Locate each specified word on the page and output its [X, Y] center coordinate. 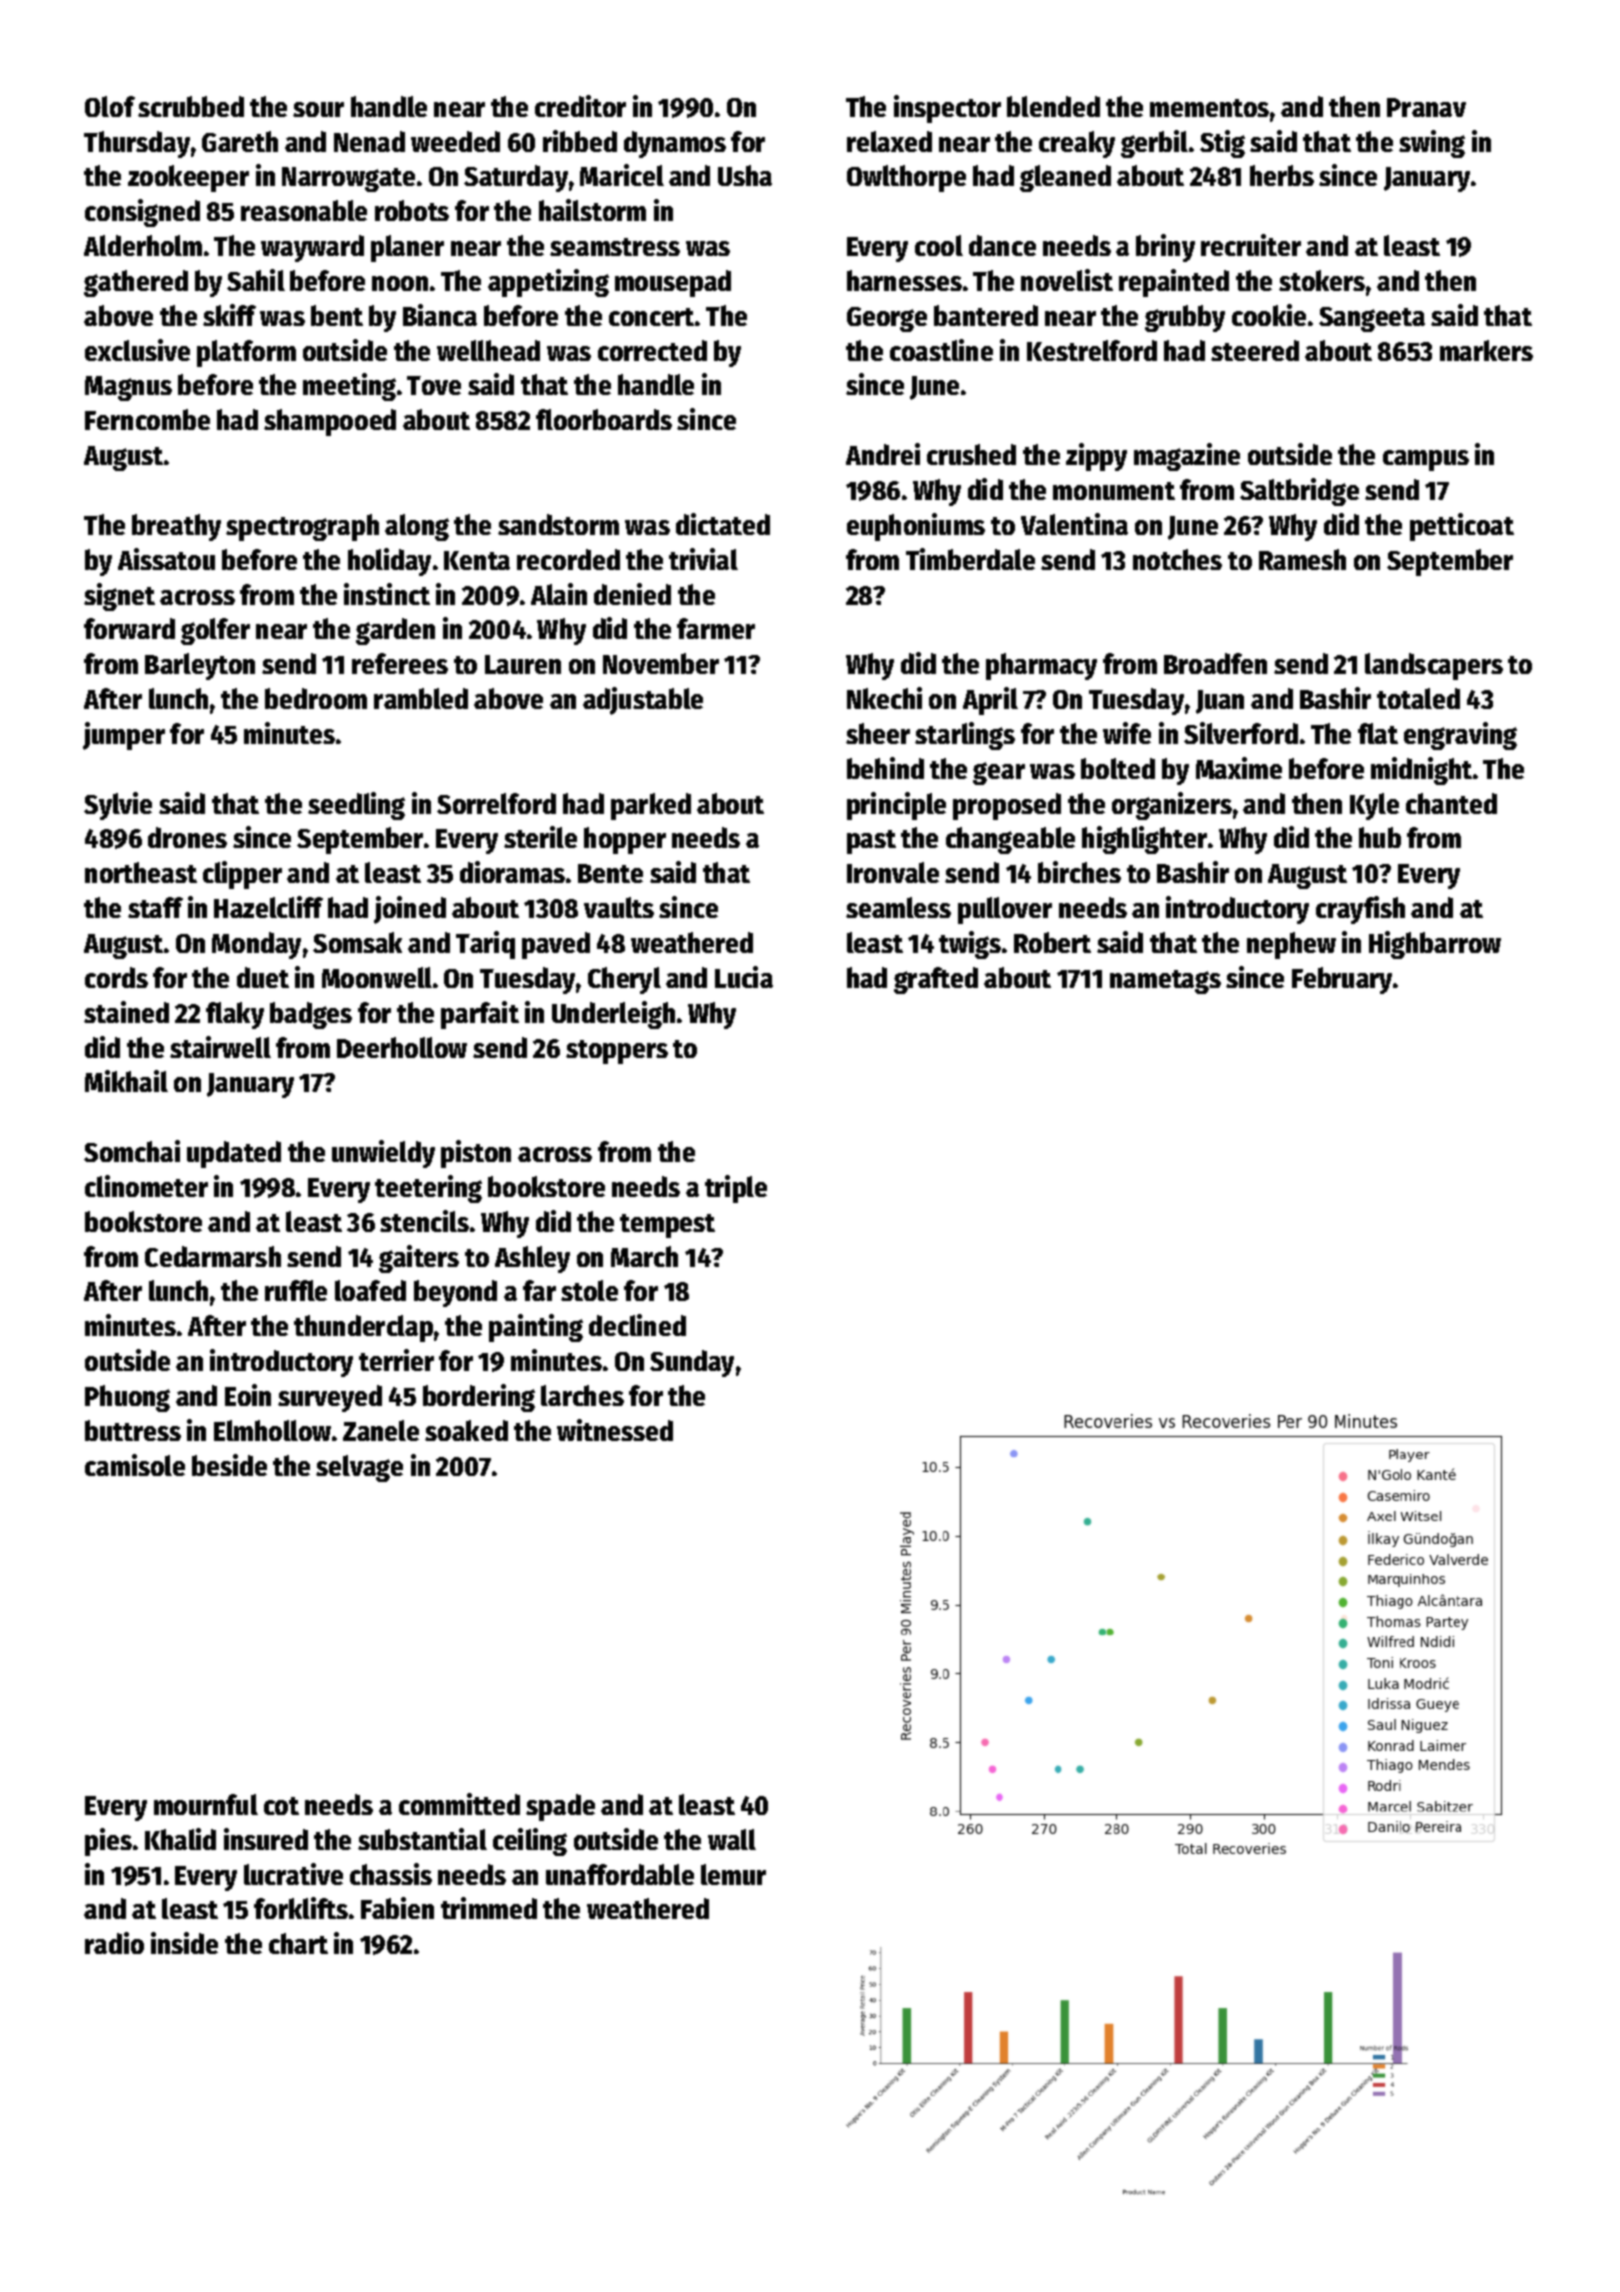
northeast [141, 872]
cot [281, 1806]
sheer [878, 733]
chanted [1451, 803]
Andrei [883, 454]
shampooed [330, 422]
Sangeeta [1372, 319]
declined [637, 1325]
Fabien [397, 1908]
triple [736, 1189]
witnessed [615, 1430]
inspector [947, 109]
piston [476, 1154]
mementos [1209, 108]
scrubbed [191, 106]
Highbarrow [1435, 945]
